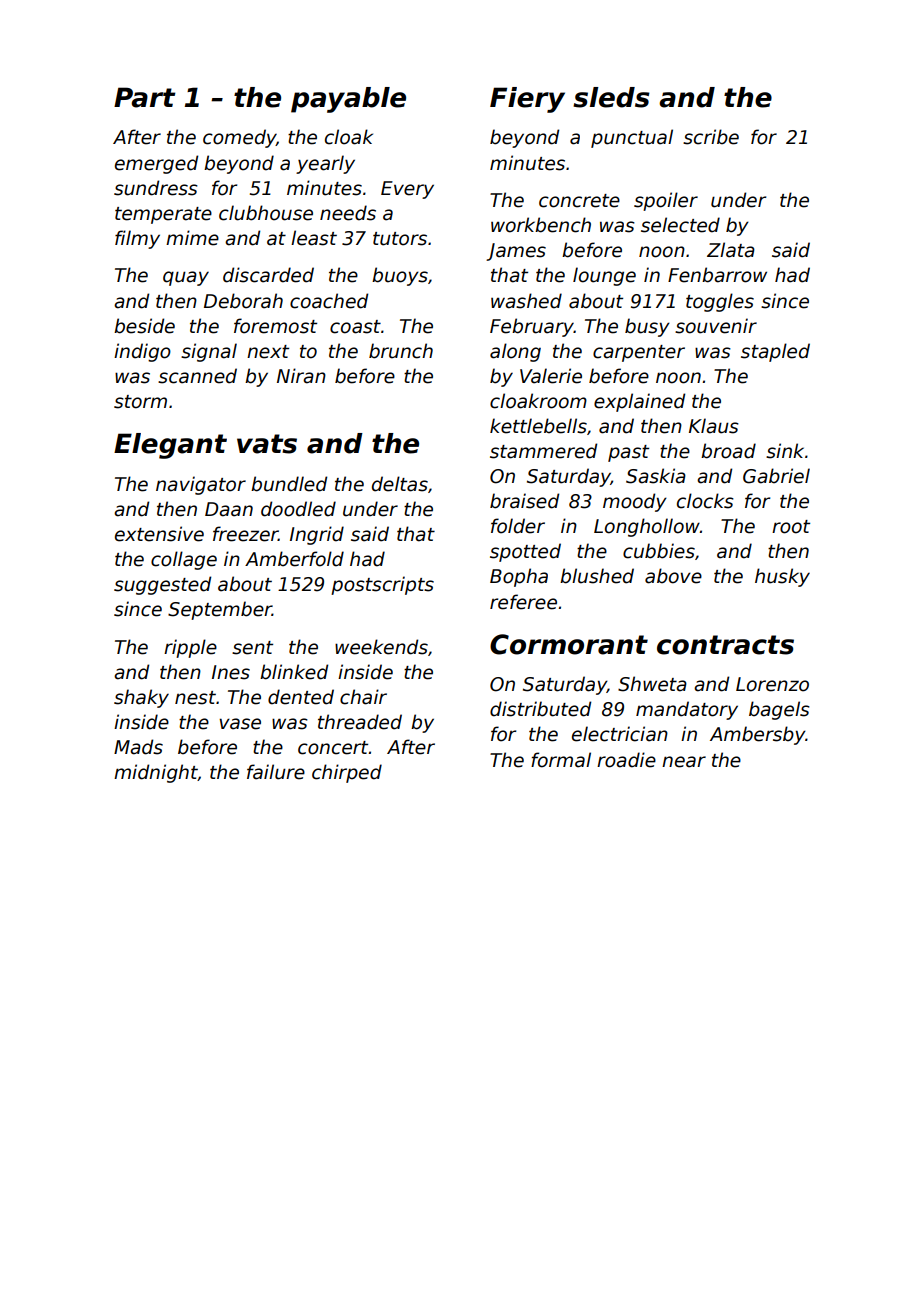 The image size is (924, 1311). Describe the element at coordinates (551, 376) in the page. I see `Valerie` at that location.
